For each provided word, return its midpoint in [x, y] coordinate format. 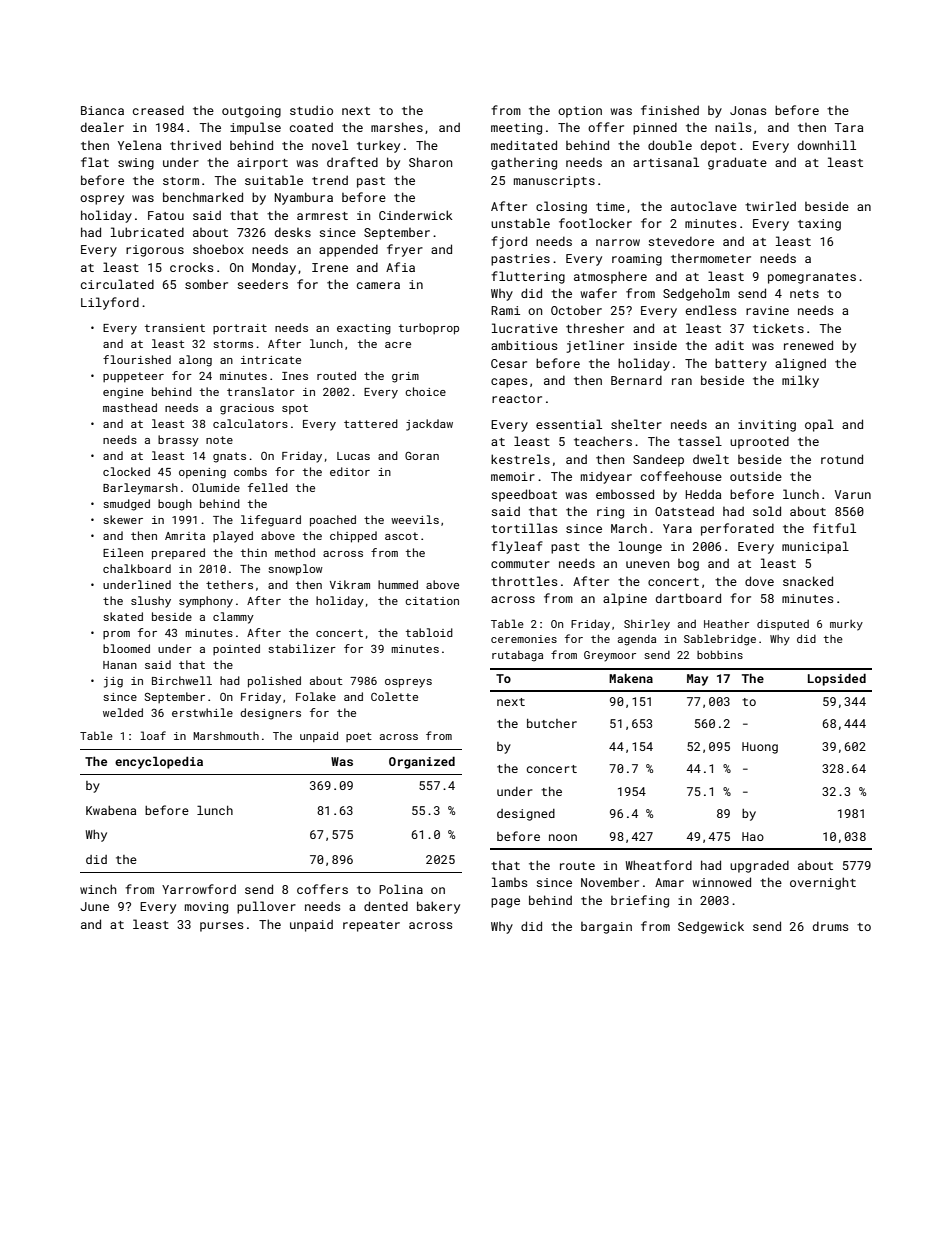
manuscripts [554, 182]
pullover [266, 907]
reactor [517, 399]
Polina [401, 889]
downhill [827, 145]
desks [293, 232]
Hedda [703, 494]
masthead [130, 407]
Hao [753, 836]
